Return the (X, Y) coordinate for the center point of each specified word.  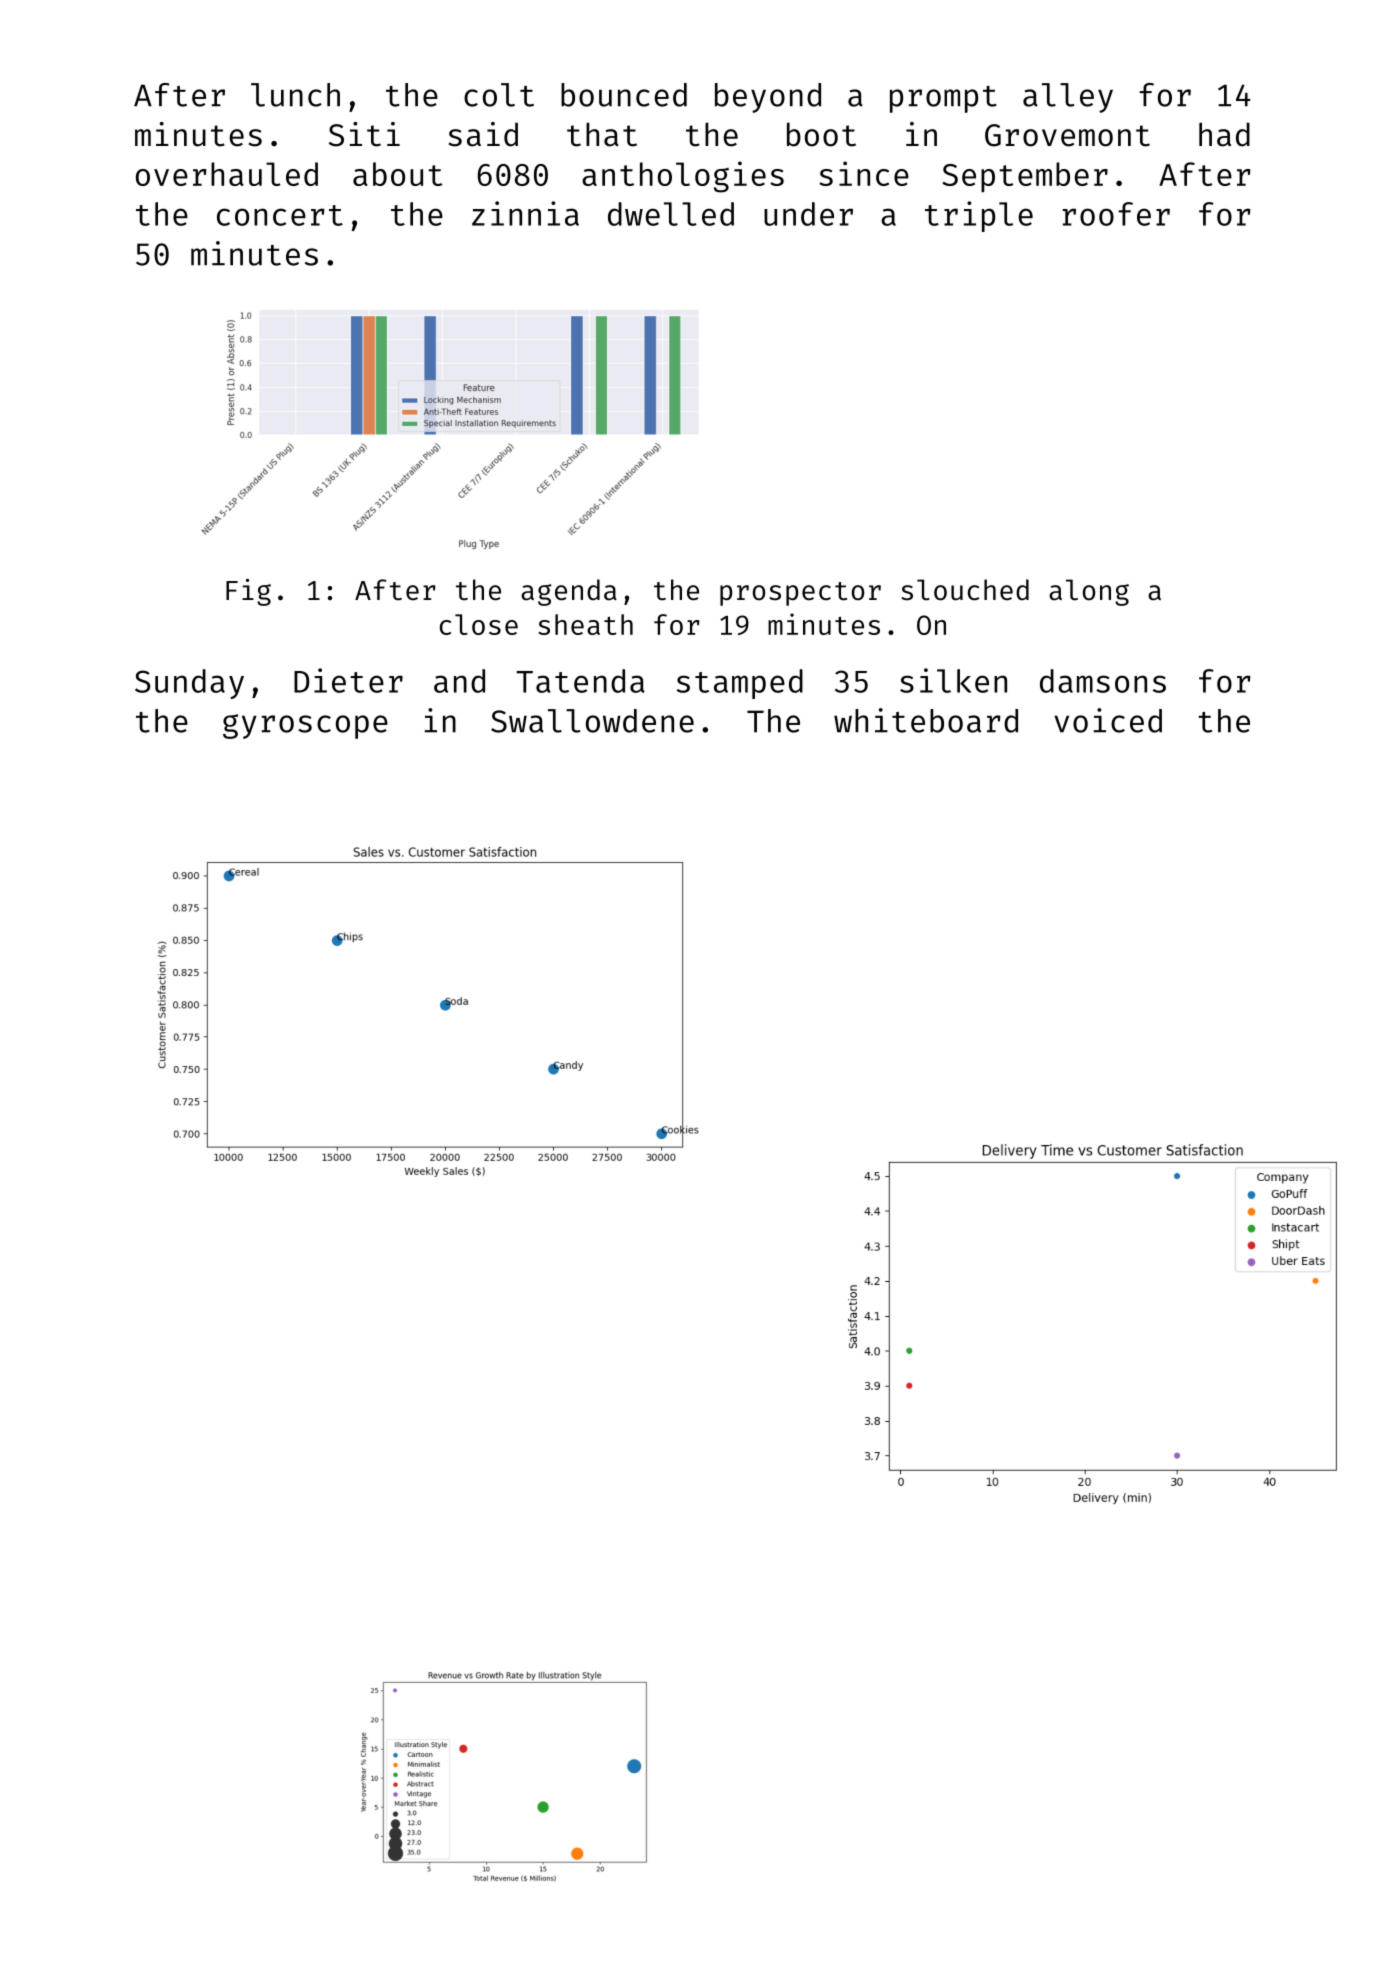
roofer (1116, 214)
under (808, 214)
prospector (800, 594)
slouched (965, 590)
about (397, 174)
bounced (624, 95)
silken (953, 680)
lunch (295, 95)
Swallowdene (592, 721)
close (479, 624)
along (1089, 592)
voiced (1108, 720)
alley (1068, 98)
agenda (569, 592)
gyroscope (305, 726)
